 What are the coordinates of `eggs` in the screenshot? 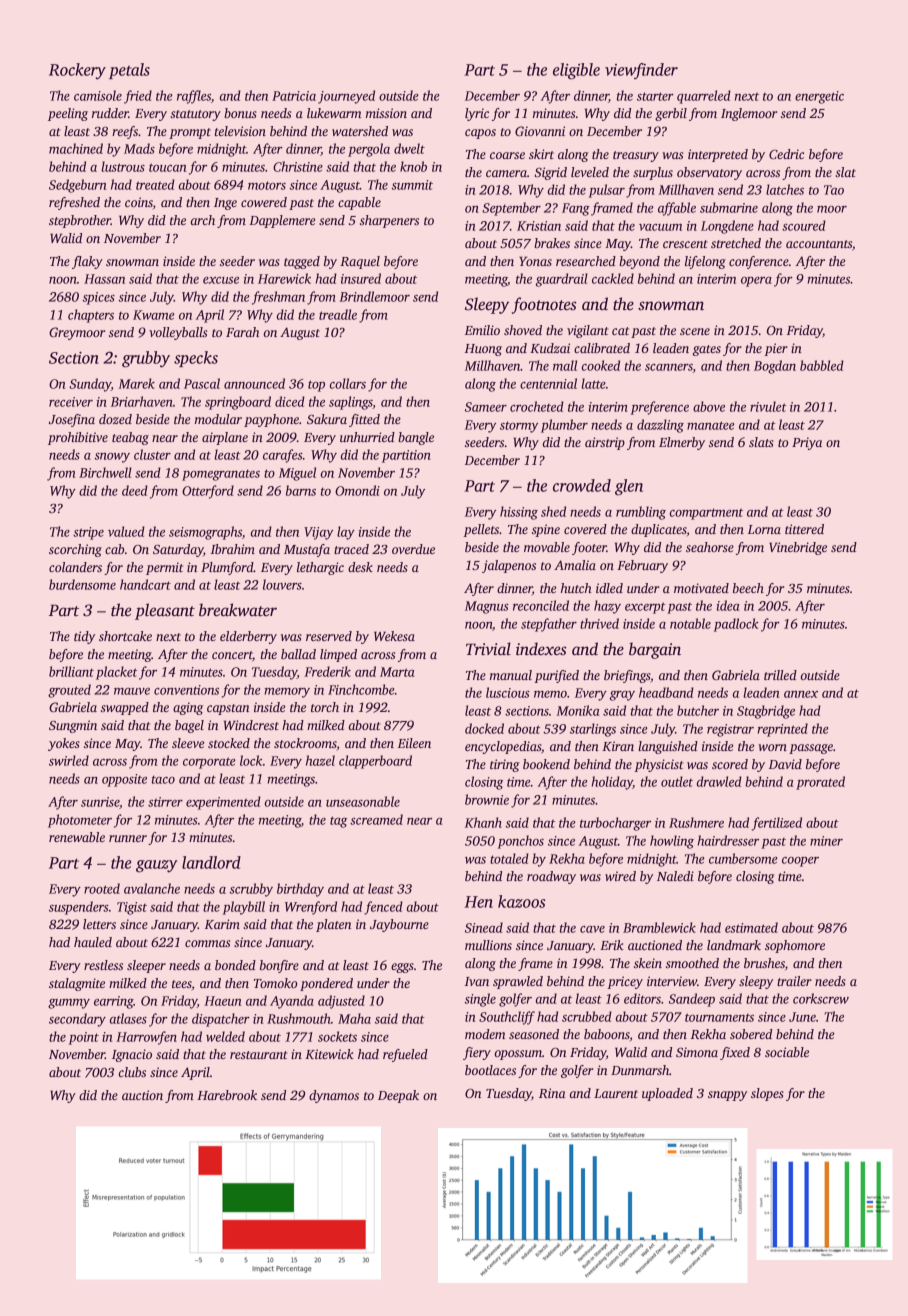 It's located at (402, 968).
